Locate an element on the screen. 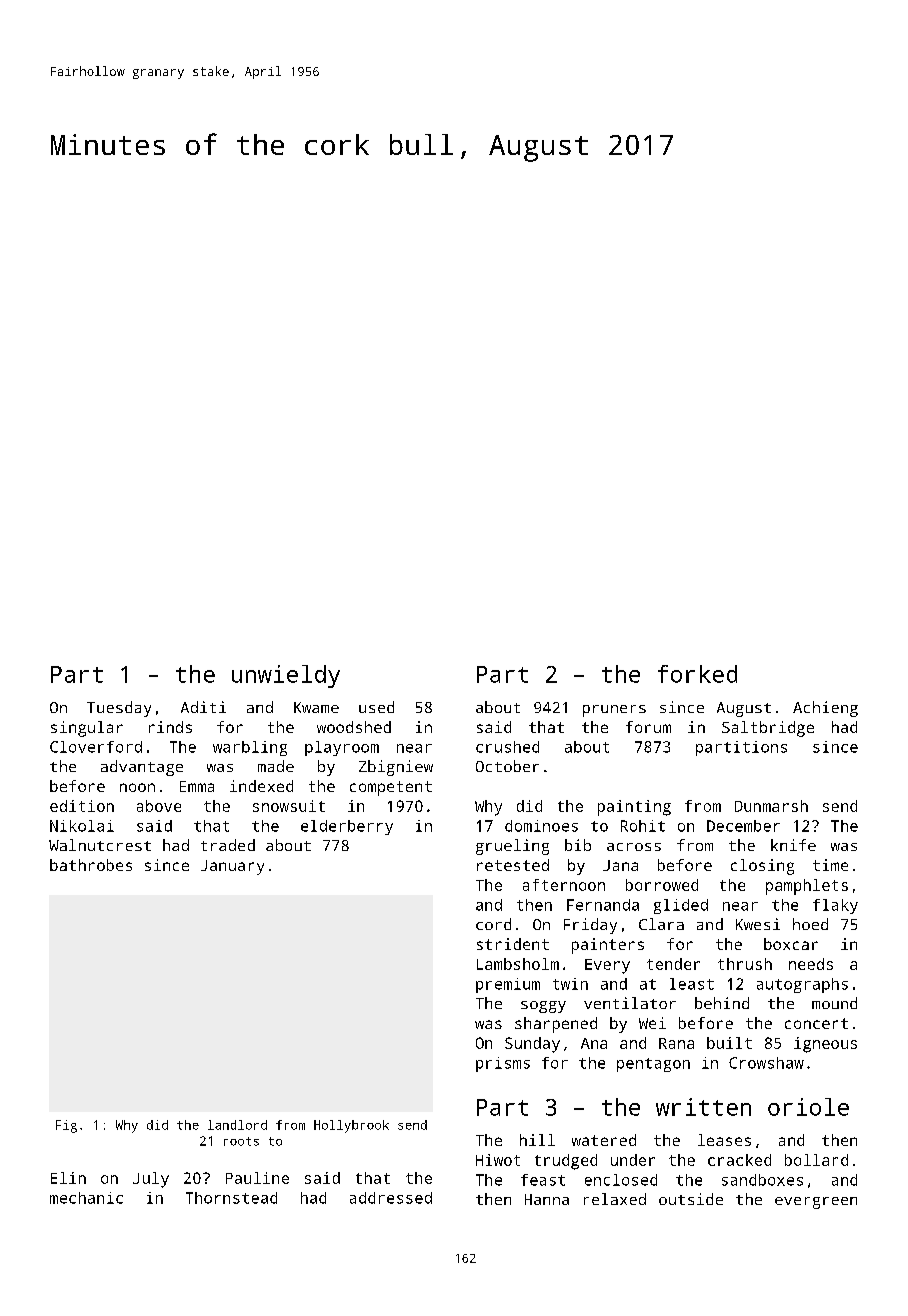  landlord is located at coordinates (237, 1125).
